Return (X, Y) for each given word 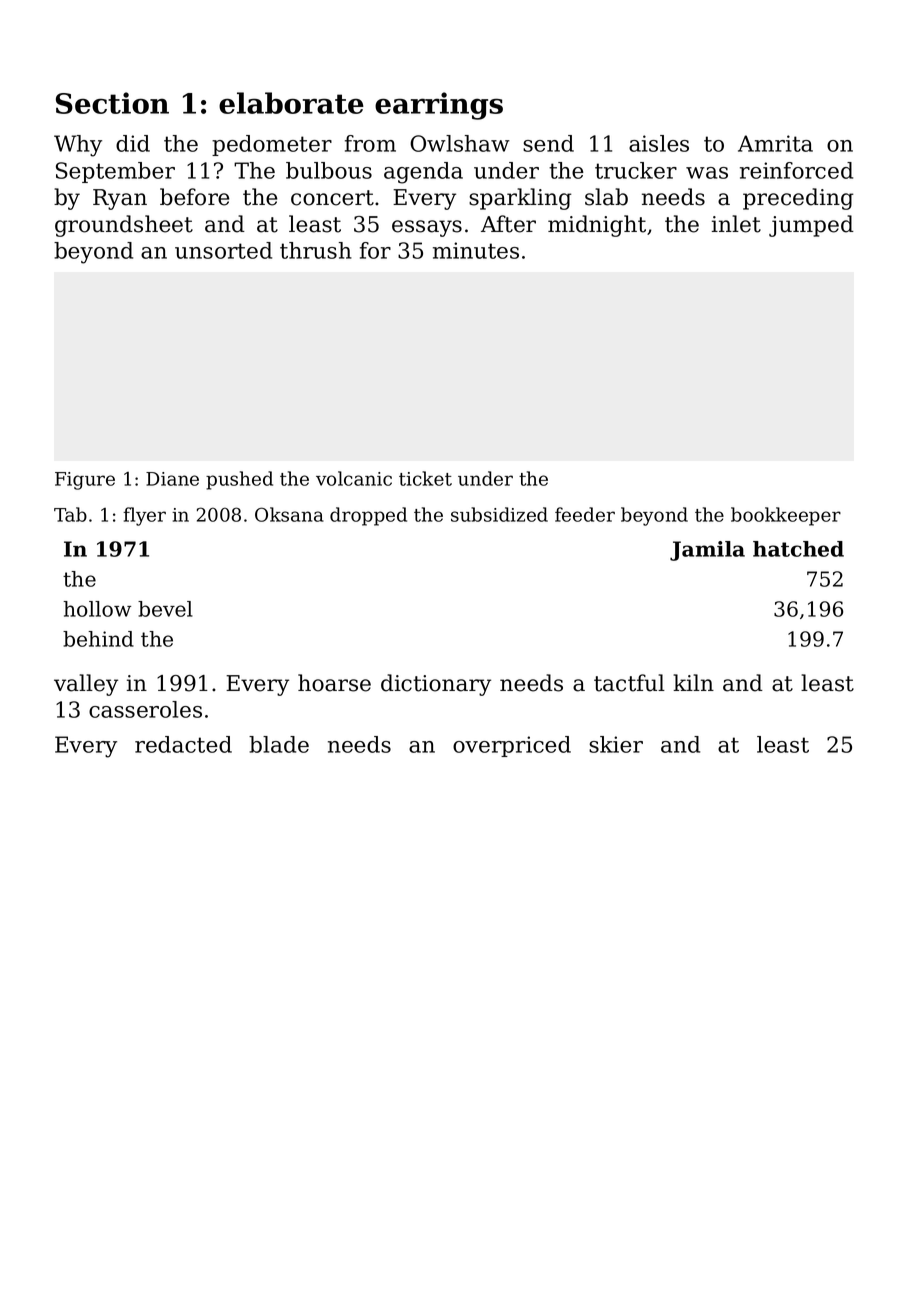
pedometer (272, 145)
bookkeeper (786, 516)
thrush (316, 250)
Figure (85, 481)
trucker (636, 170)
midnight (597, 226)
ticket (425, 478)
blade (279, 744)
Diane (172, 479)
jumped (811, 226)
